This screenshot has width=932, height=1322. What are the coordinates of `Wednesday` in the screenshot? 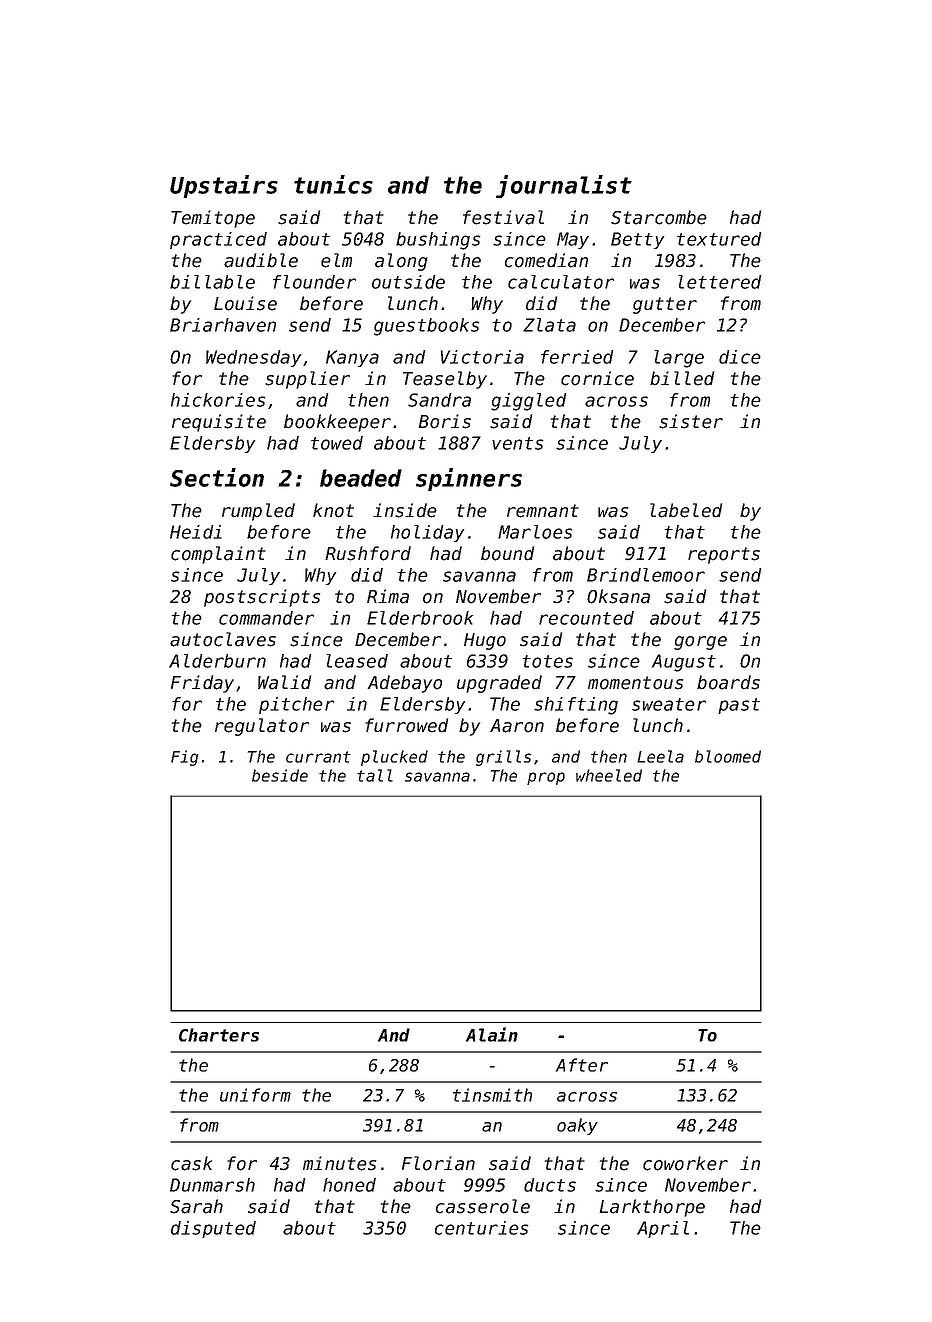 It's located at (253, 358).
